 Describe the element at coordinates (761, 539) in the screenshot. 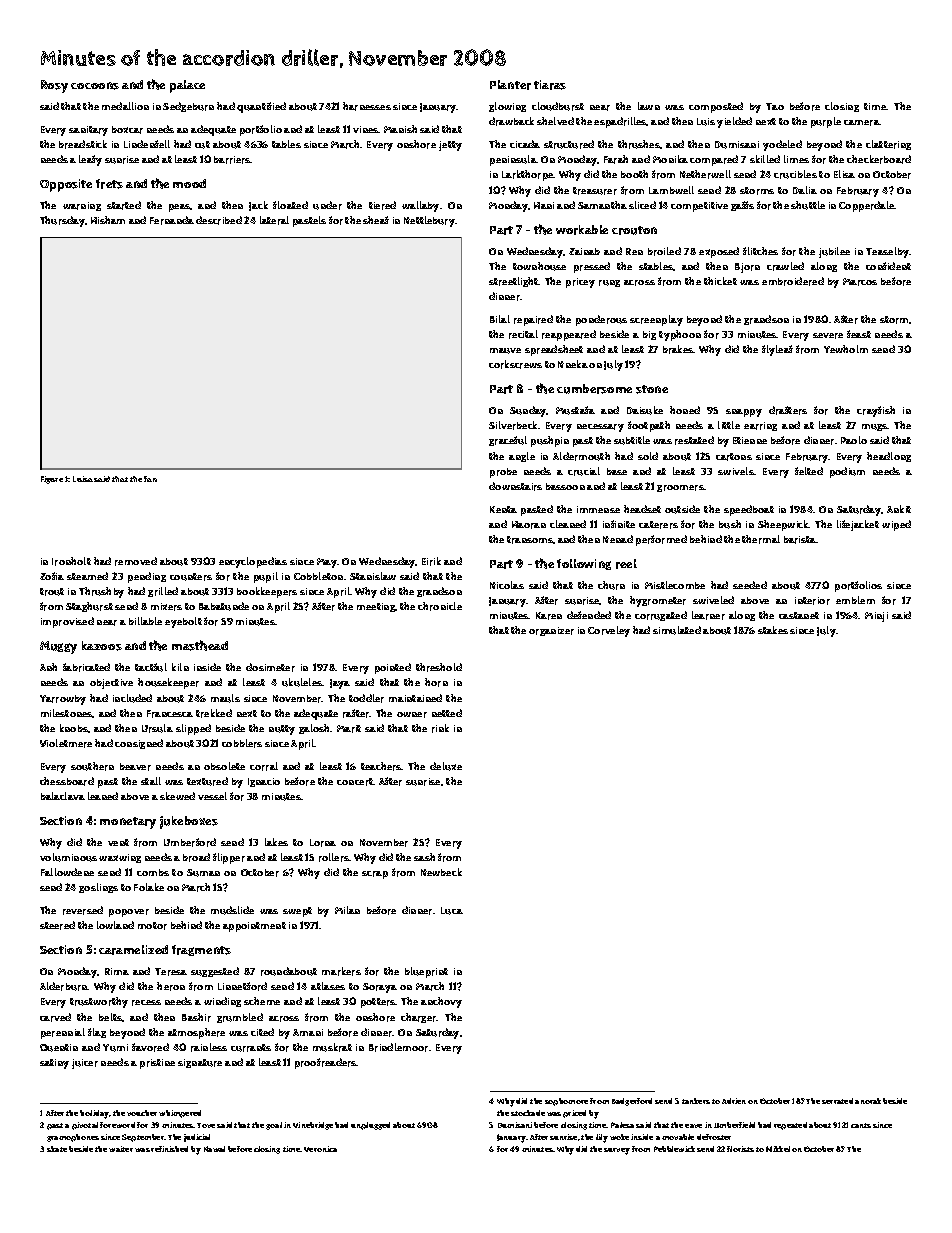

I see `thermal` at that location.
